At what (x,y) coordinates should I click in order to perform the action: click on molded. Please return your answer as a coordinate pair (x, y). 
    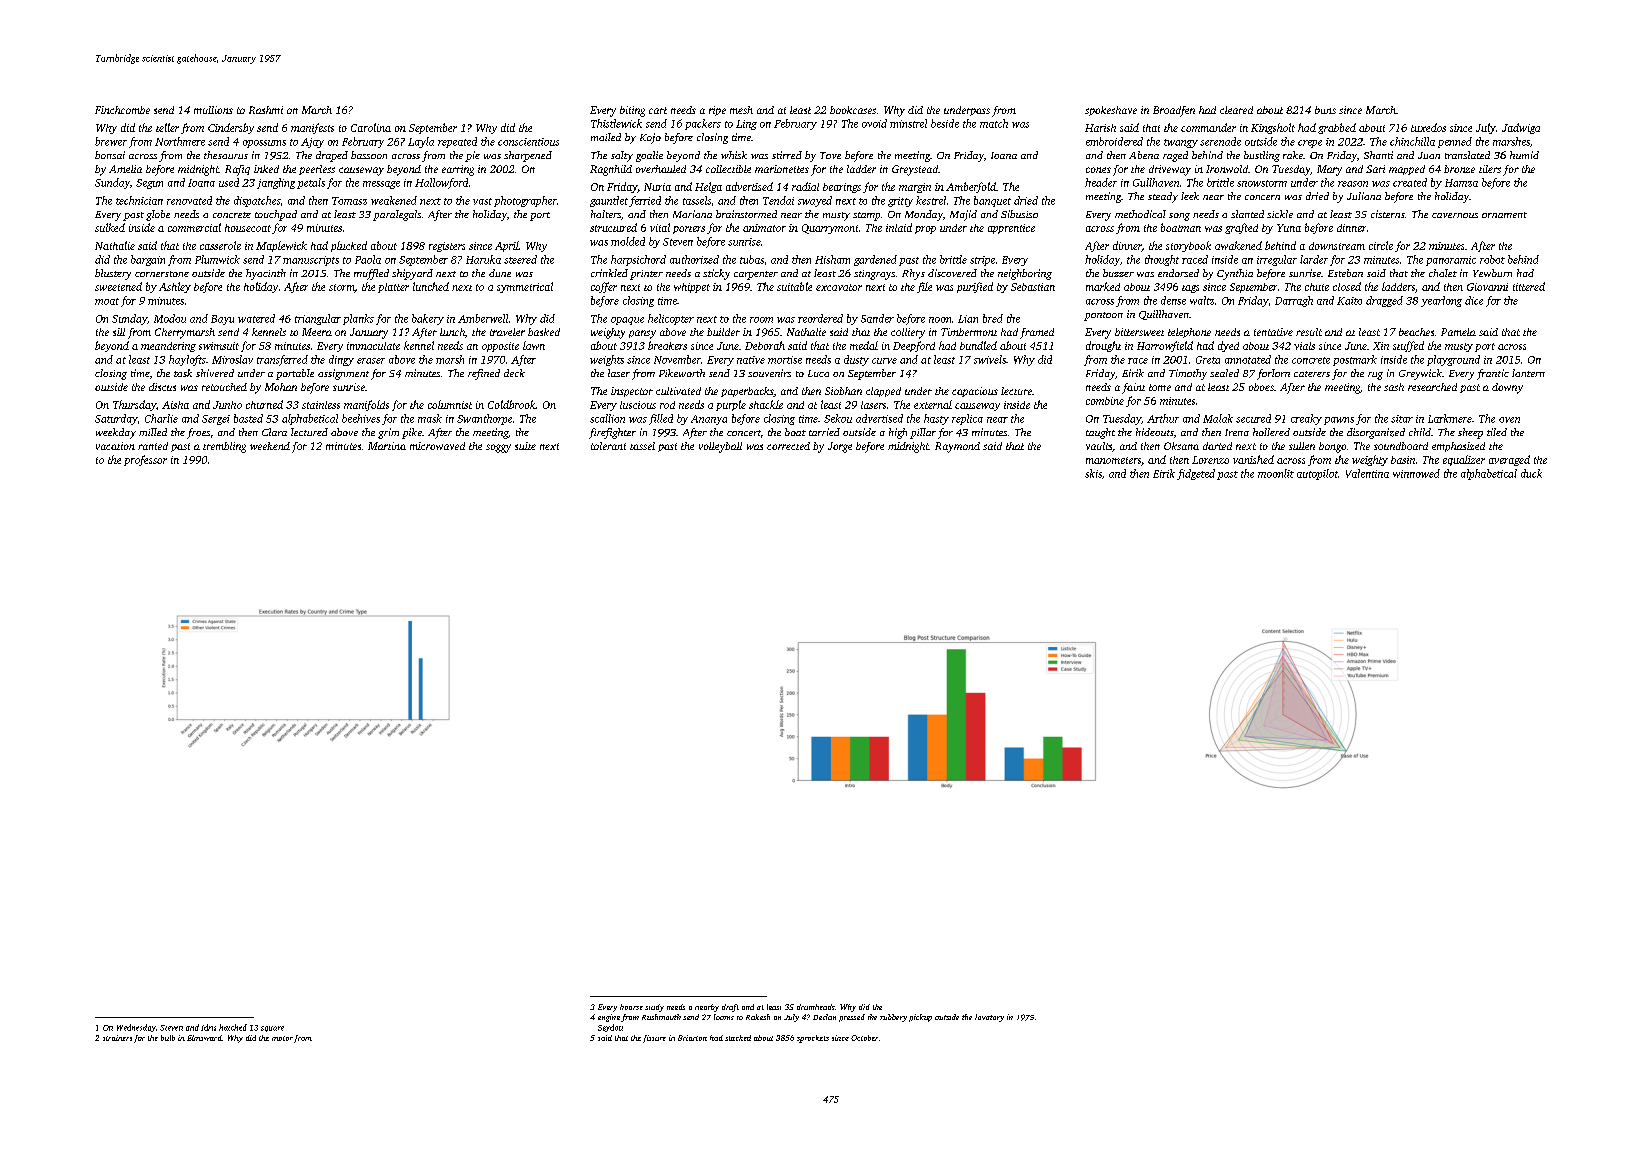
    Looking at the image, I should click on (628, 241).
